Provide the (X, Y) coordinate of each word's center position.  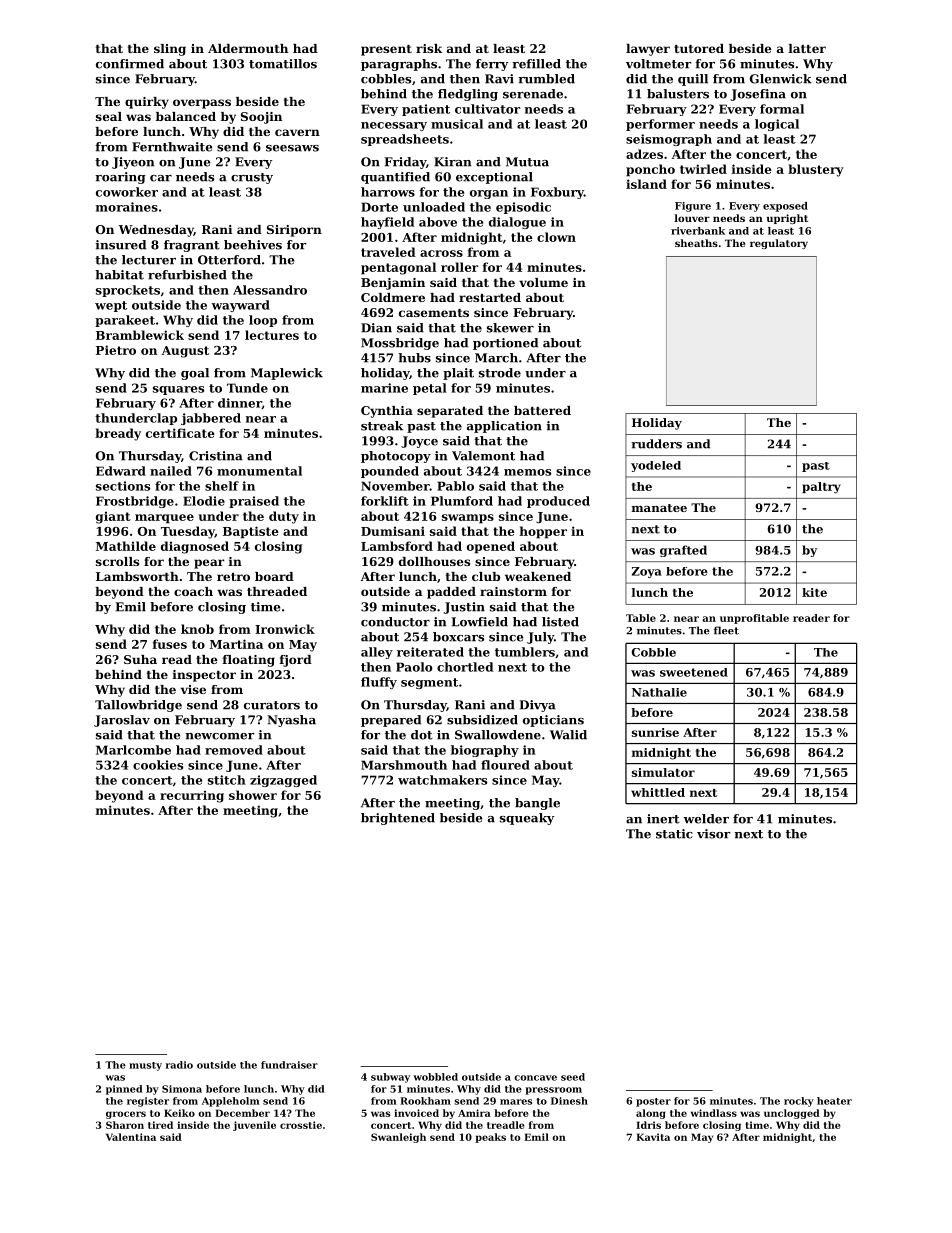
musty (145, 1066)
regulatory (779, 244)
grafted (683, 551)
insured (121, 245)
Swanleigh (398, 1138)
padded (451, 593)
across (441, 253)
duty (284, 517)
